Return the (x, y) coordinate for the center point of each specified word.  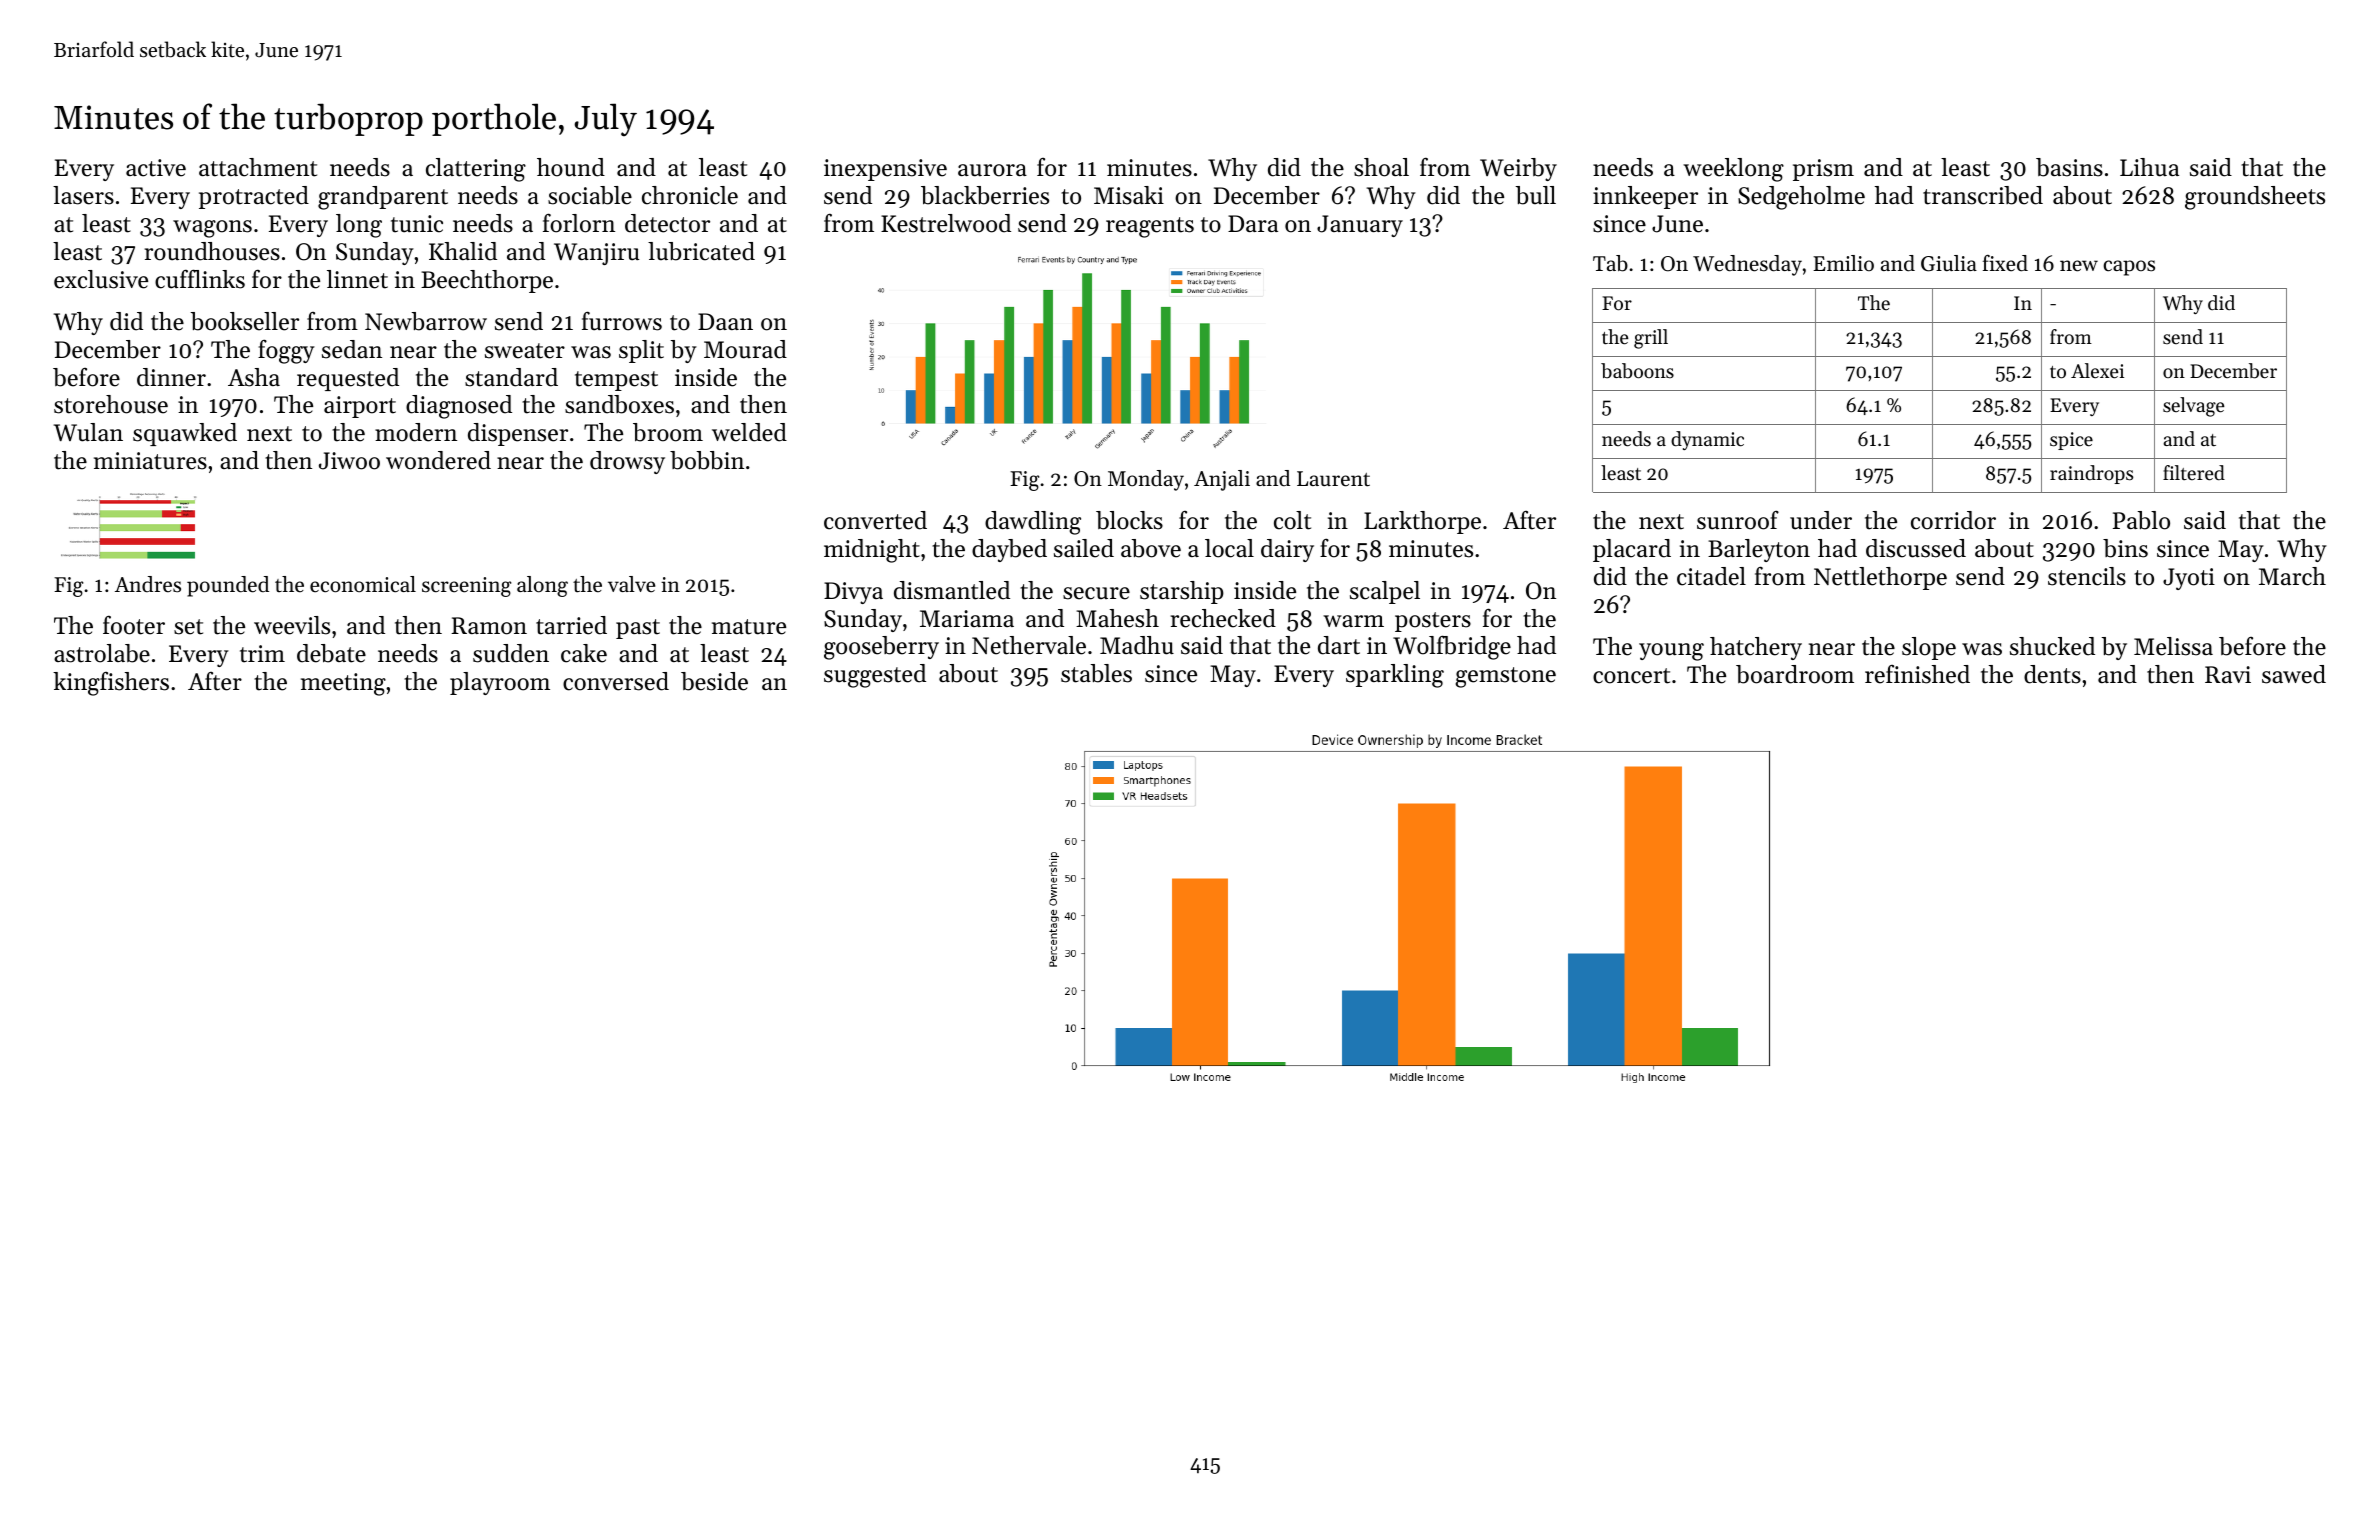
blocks (1129, 520)
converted (875, 520)
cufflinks (200, 279)
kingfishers (111, 684)
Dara (1253, 223)
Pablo (2141, 520)
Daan (725, 321)
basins (2069, 167)
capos (2129, 268)
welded (749, 432)
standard (511, 377)
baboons (1637, 371)
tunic (417, 224)
